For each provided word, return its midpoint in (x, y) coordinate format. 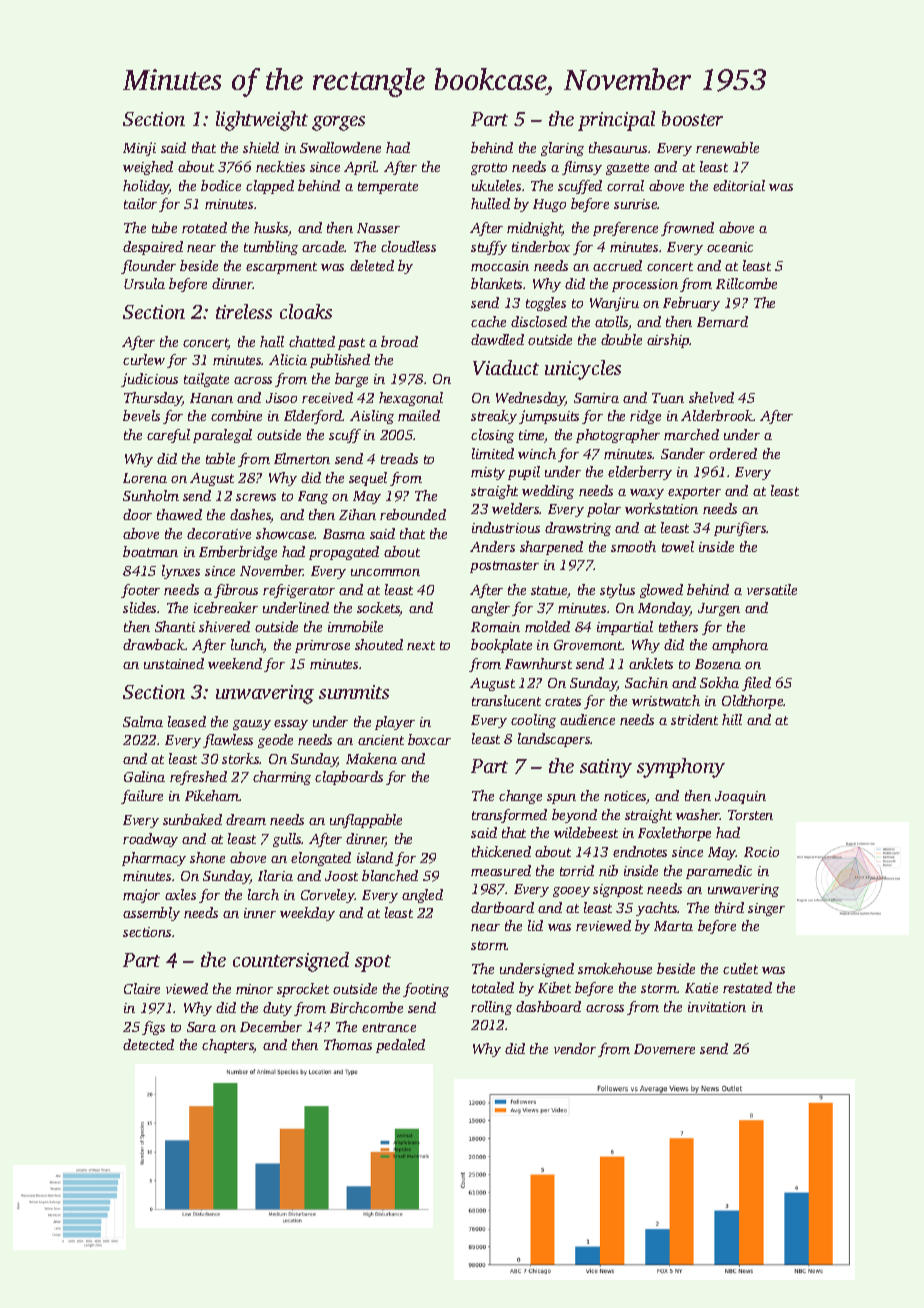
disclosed (539, 321)
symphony (681, 768)
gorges (338, 123)
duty (277, 1009)
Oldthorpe (753, 702)
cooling (533, 721)
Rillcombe (746, 283)
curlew (144, 359)
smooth (633, 546)
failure (142, 797)
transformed (509, 816)
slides (139, 607)
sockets (378, 609)
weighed (148, 168)
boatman (150, 551)
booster (692, 118)
